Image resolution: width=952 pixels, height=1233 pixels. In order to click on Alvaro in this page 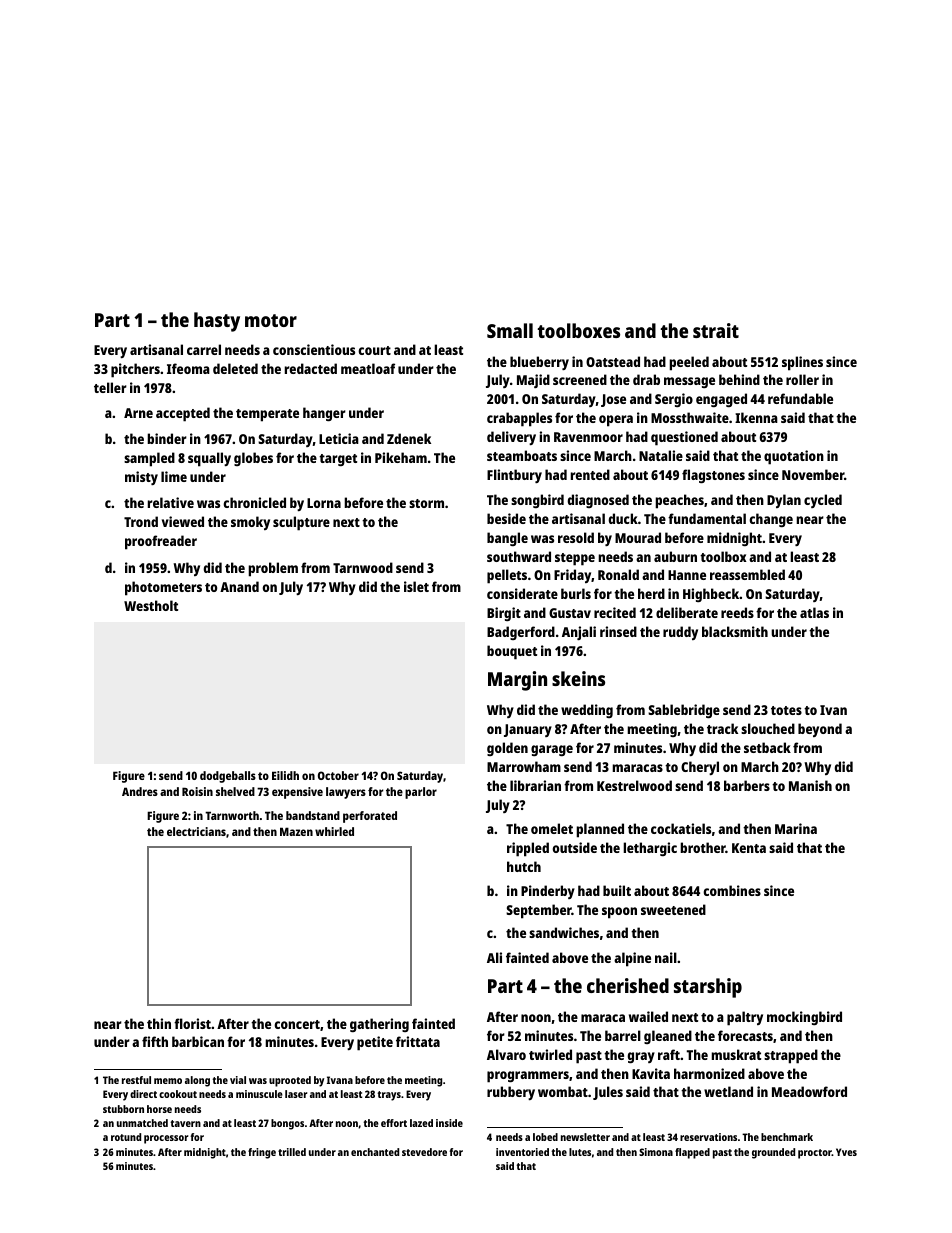, I will do `click(506, 1054)`.
